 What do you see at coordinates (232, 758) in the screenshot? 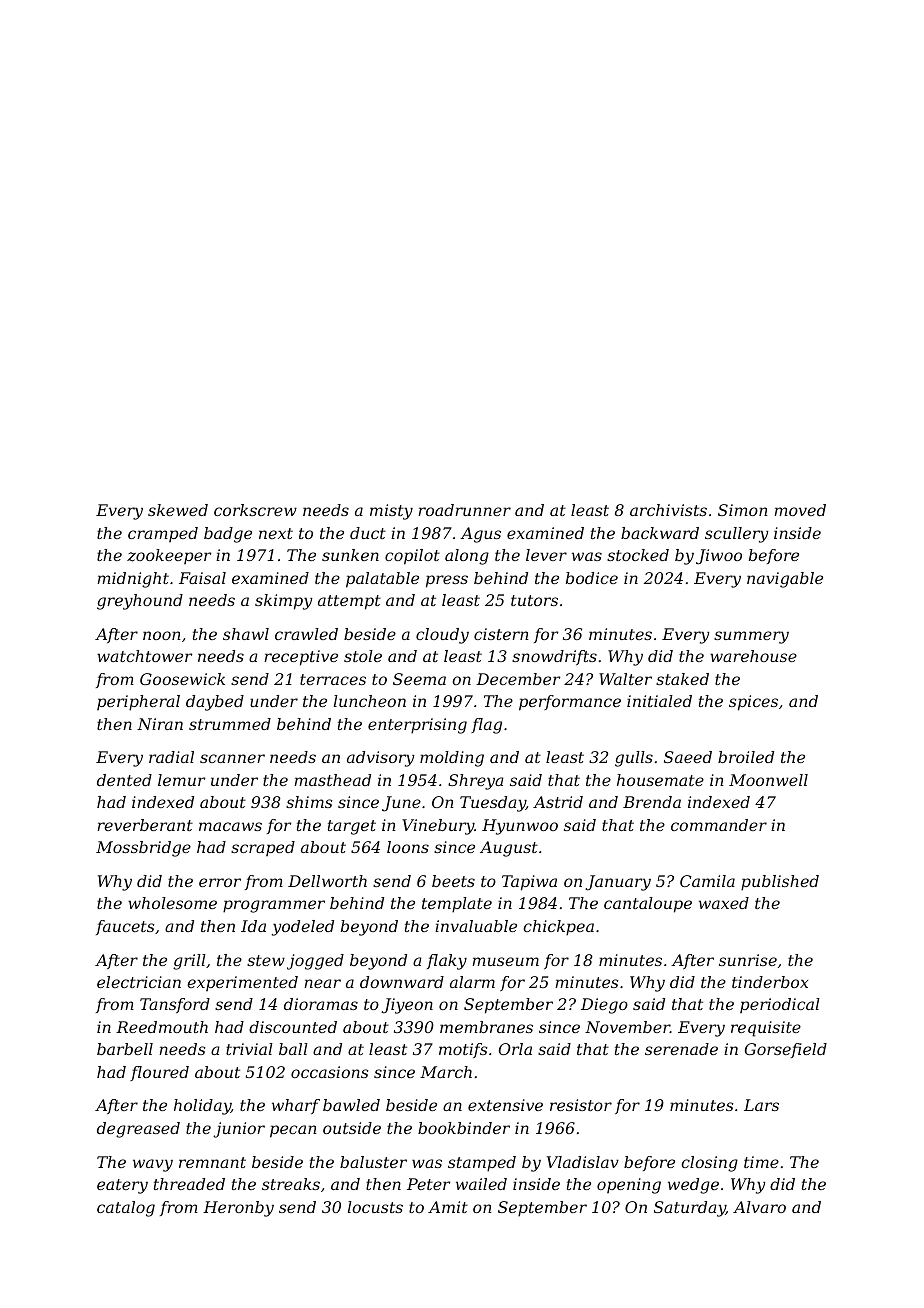
I see `scanner` at bounding box center [232, 758].
